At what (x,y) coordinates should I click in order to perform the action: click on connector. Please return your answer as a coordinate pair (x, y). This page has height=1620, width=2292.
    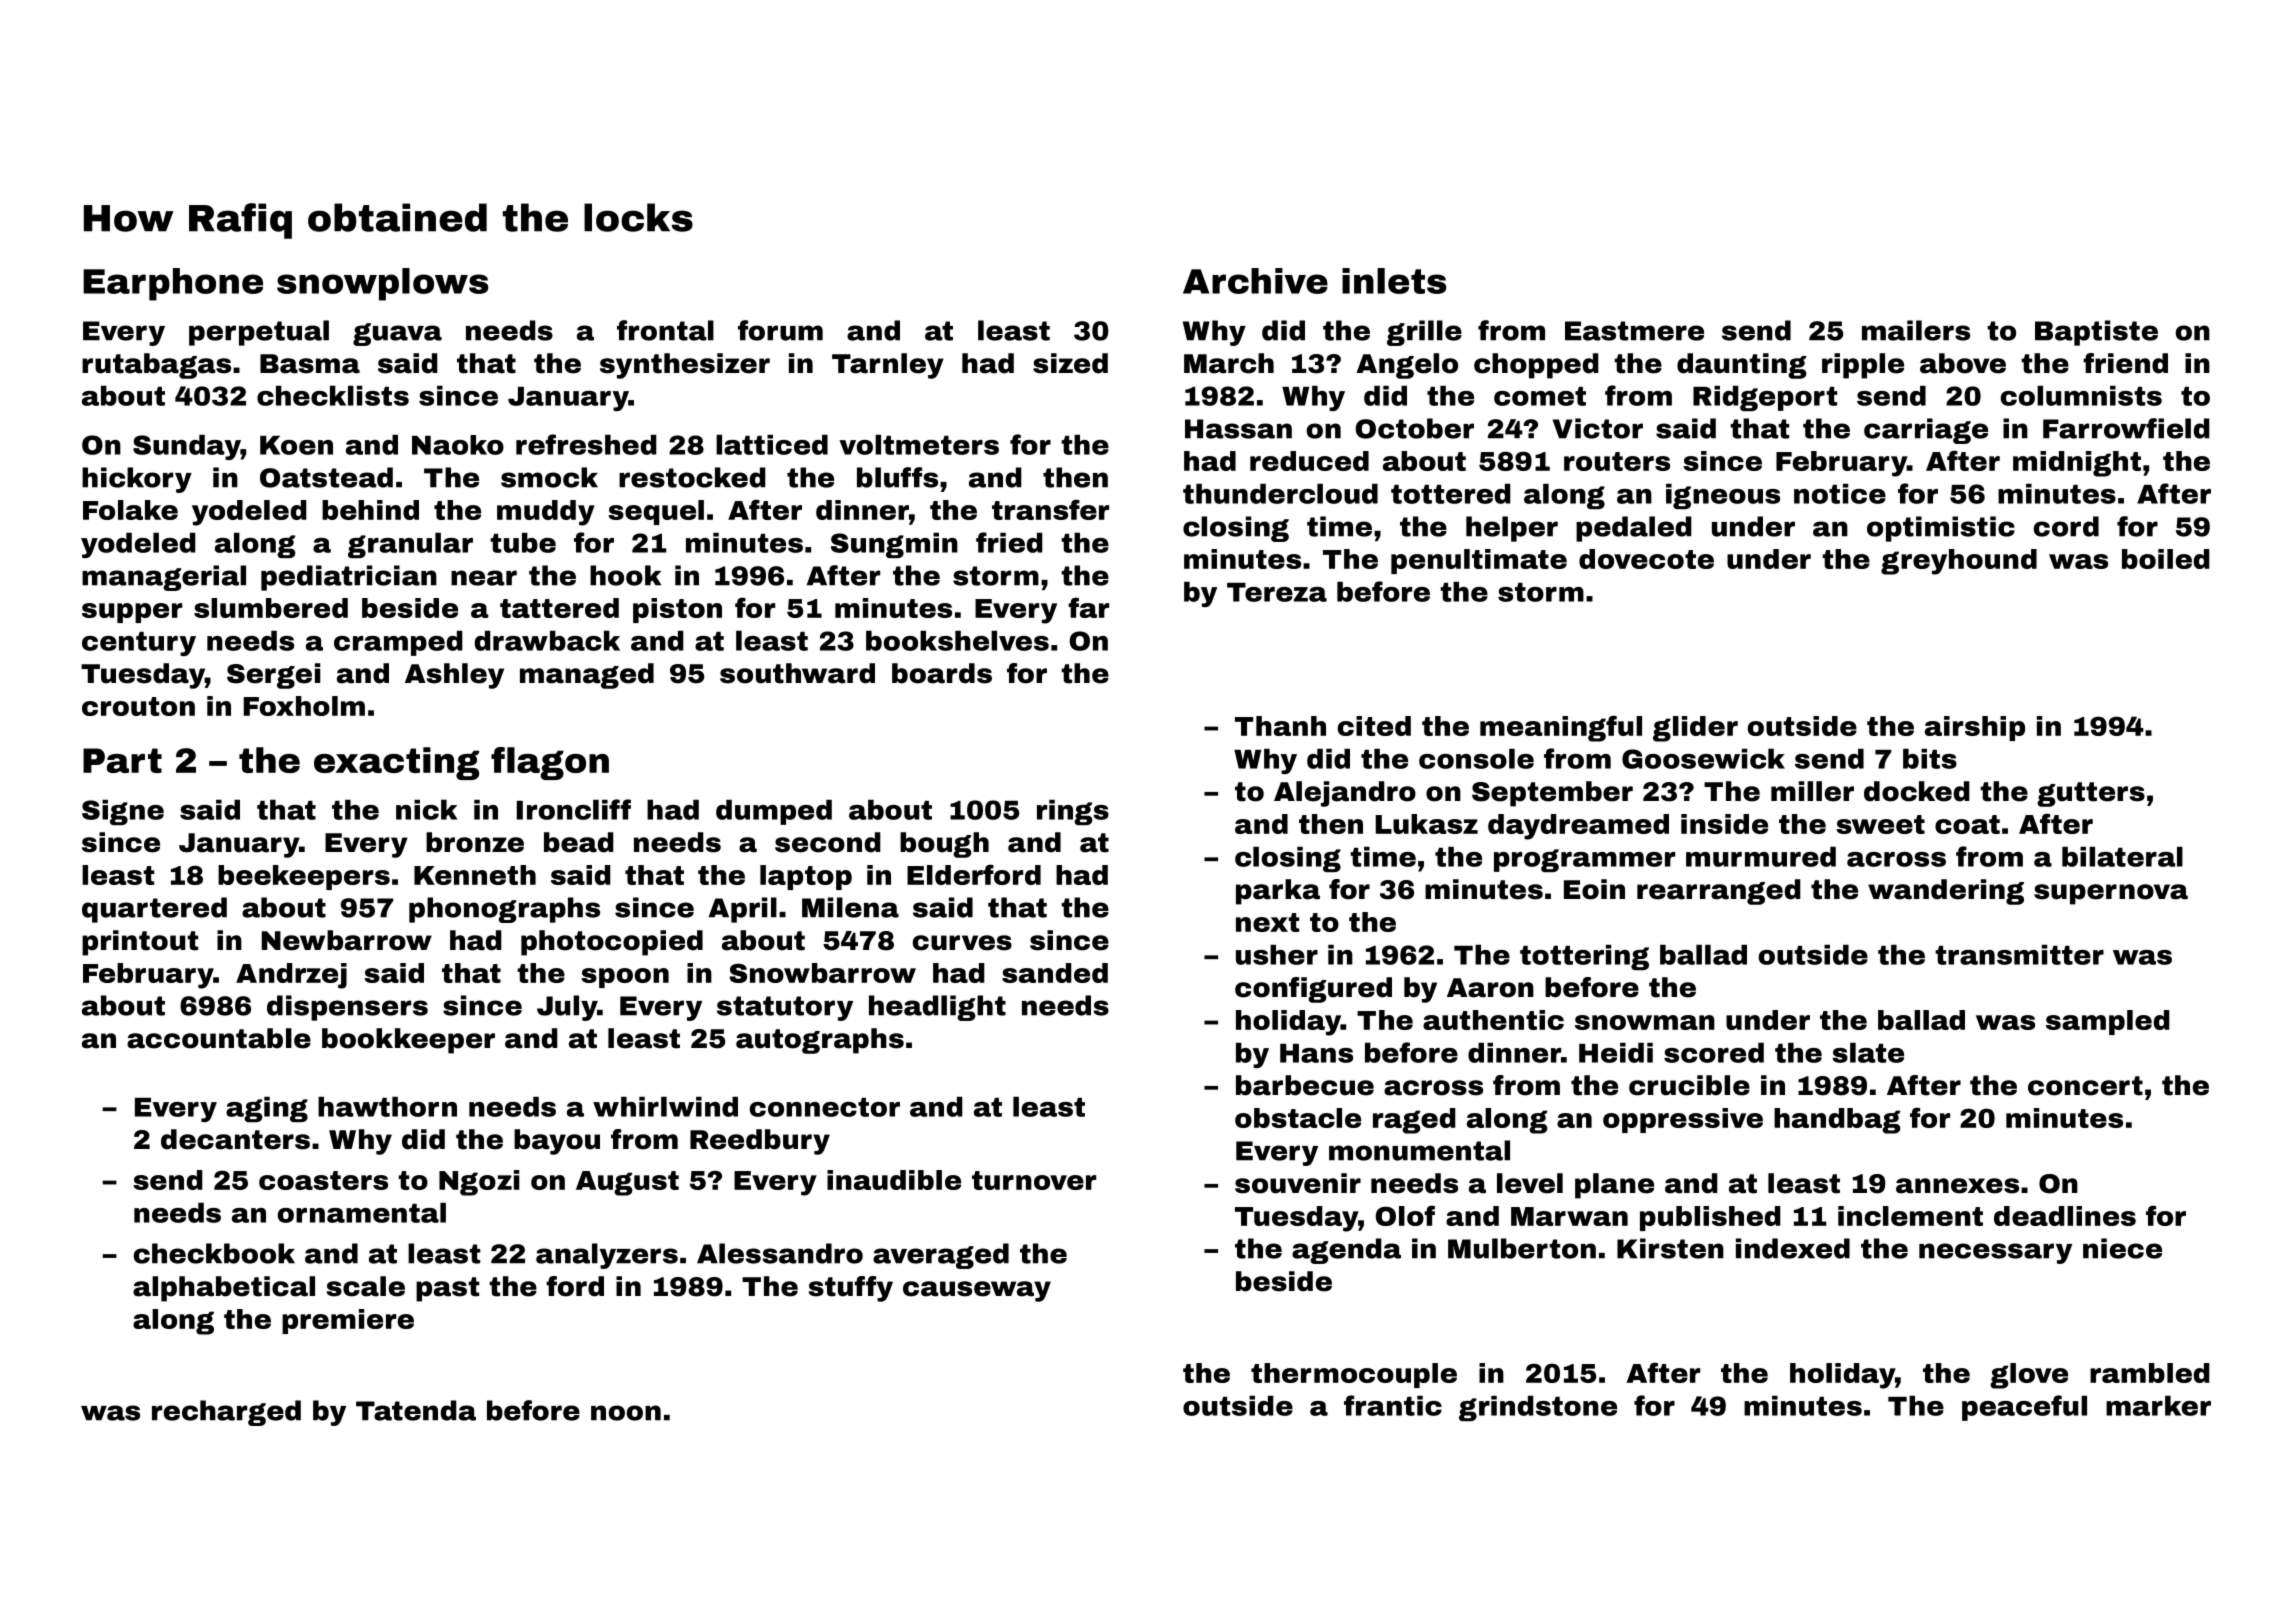
    Looking at the image, I should click on (825, 1107).
